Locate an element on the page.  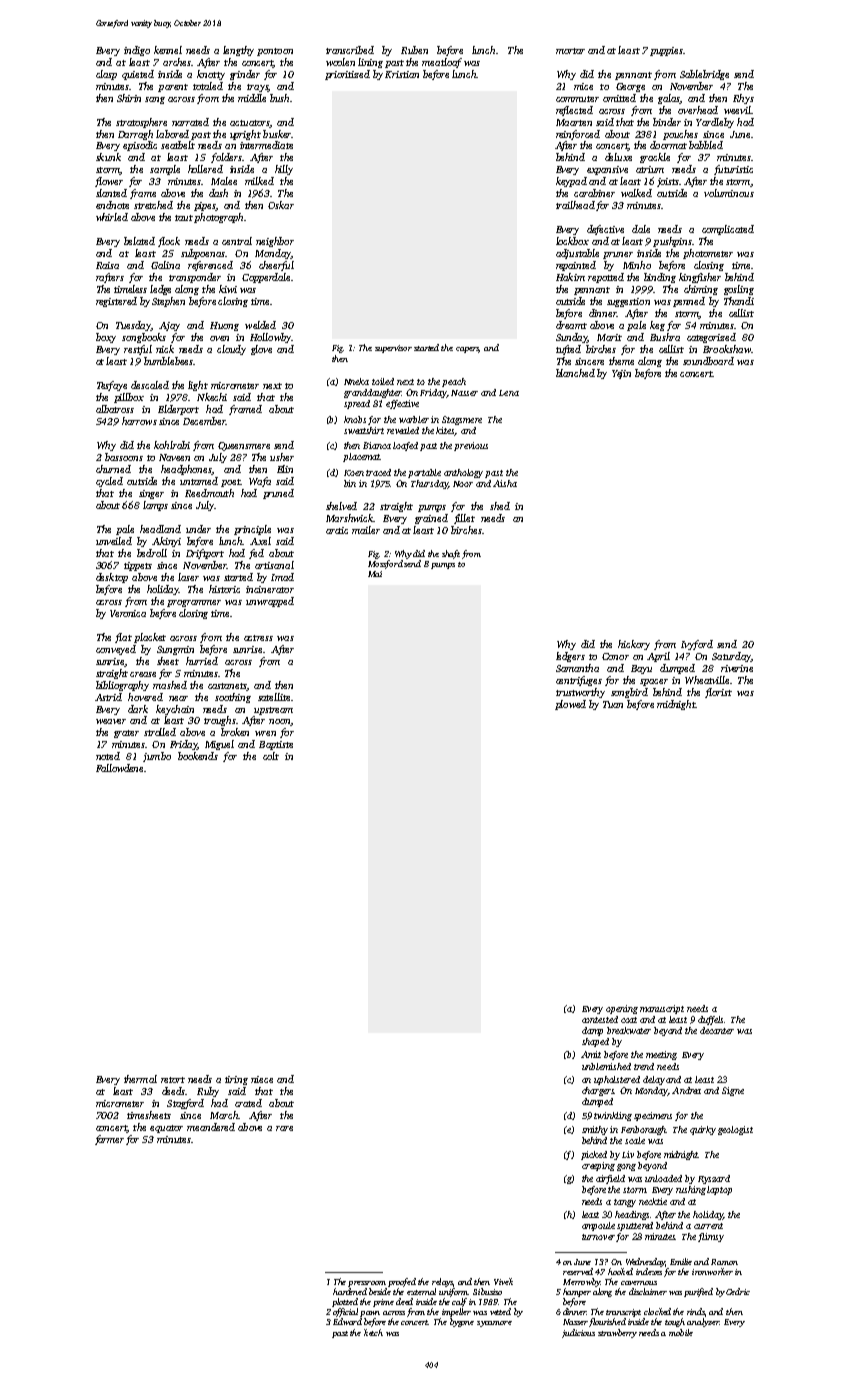
plowed is located at coordinates (570, 705).
